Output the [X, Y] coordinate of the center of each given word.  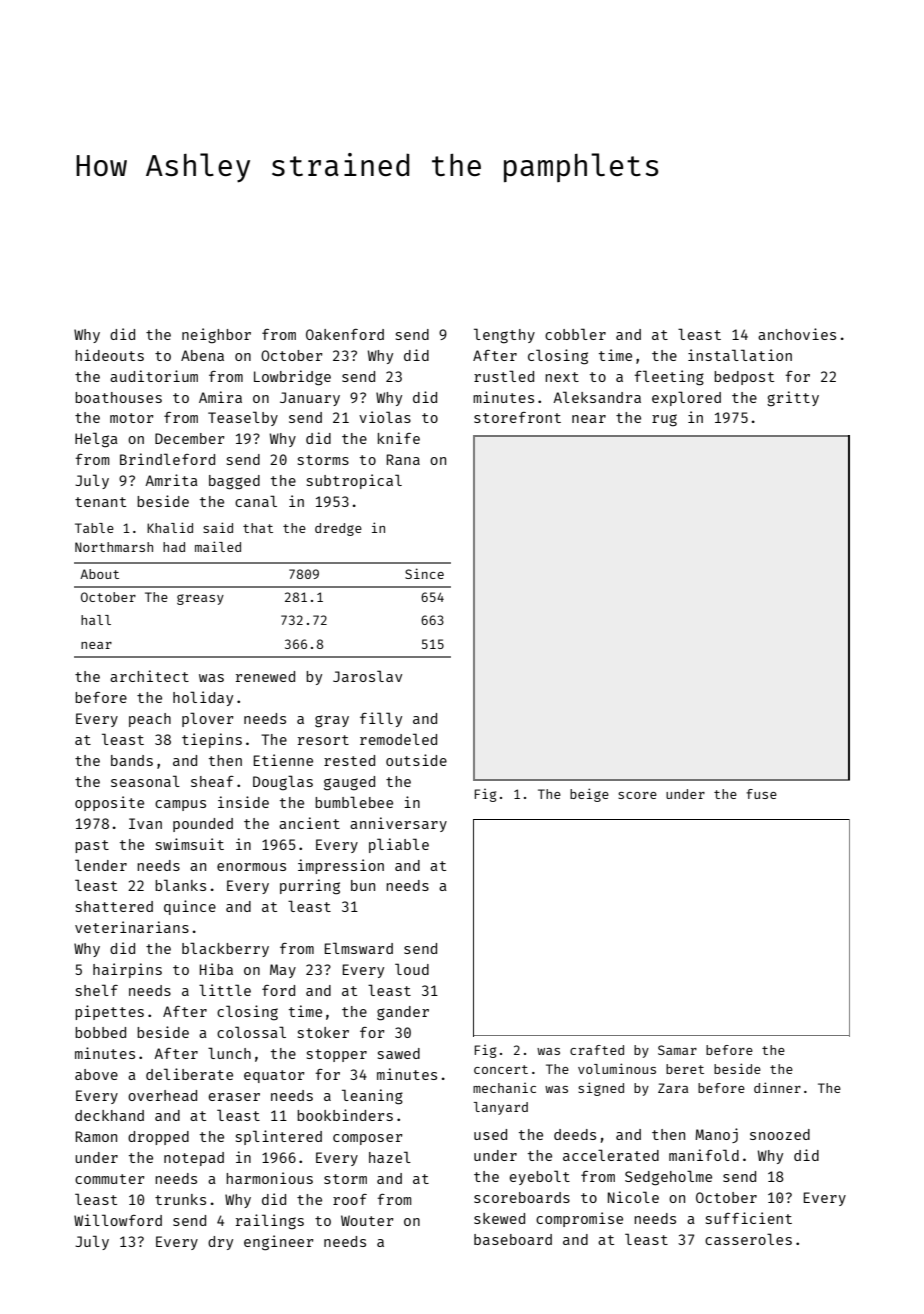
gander [403, 1013]
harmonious [269, 1178]
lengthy [504, 336]
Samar [677, 1050]
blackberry [225, 949]
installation [740, 355]
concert [501, 1069]
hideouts [109, 355]
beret [685, 1069]
